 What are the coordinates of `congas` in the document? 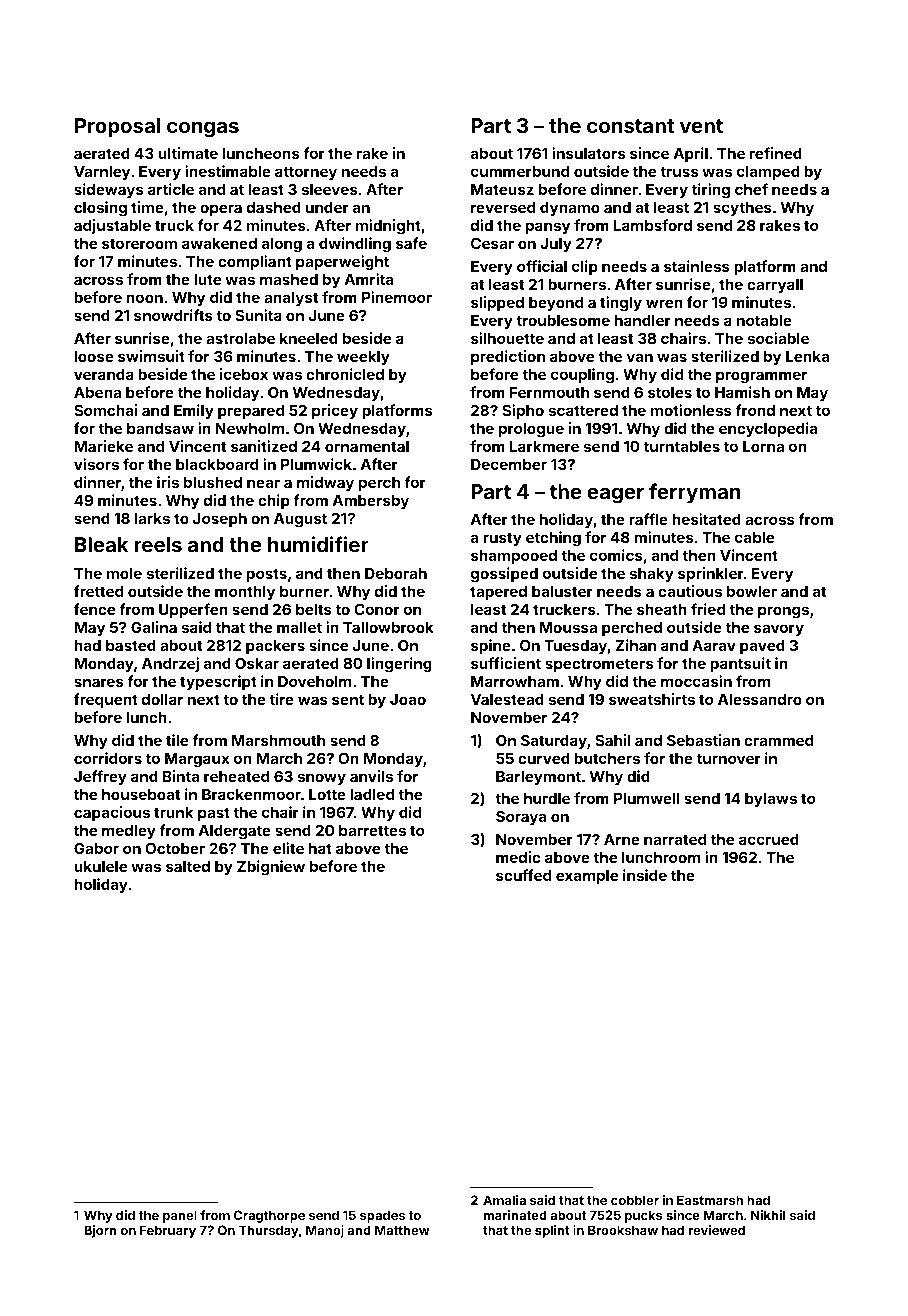 It's located at (203, 129).
